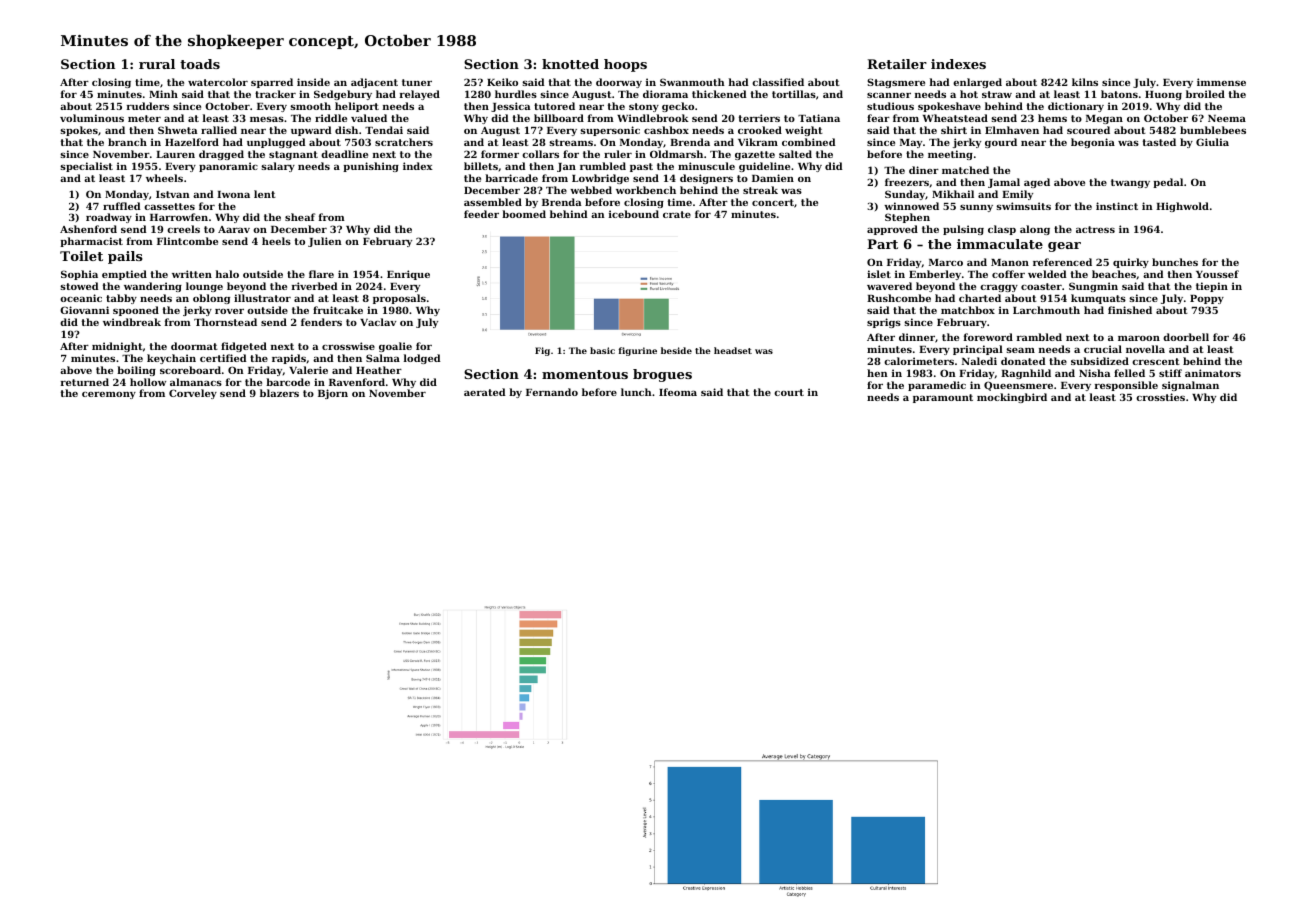 The image size is (1308, 924). I want to click on fruitcake, so click(338, 310).
